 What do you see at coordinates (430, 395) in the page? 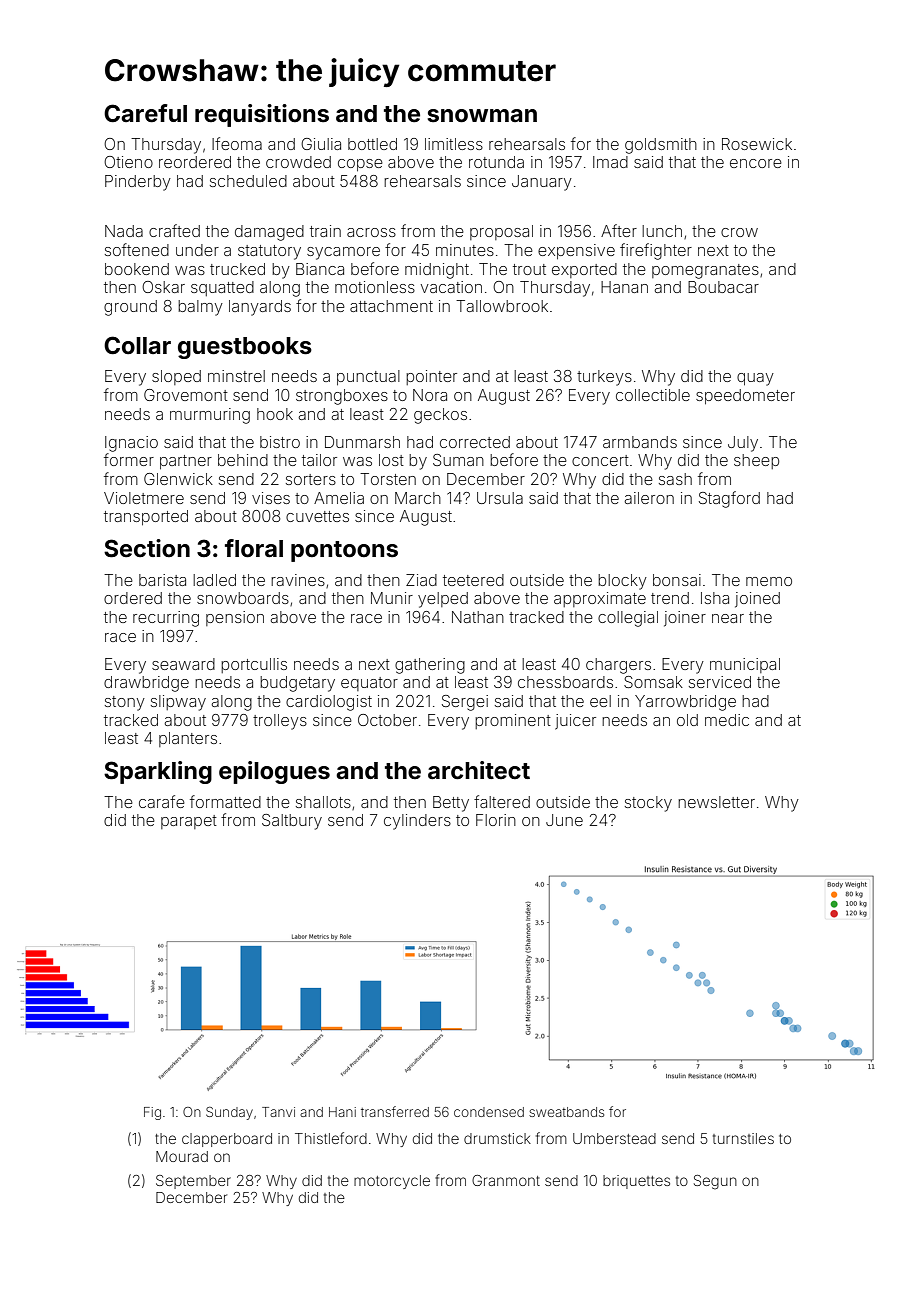
I see `Nora` at bounding box center [430, 395].
